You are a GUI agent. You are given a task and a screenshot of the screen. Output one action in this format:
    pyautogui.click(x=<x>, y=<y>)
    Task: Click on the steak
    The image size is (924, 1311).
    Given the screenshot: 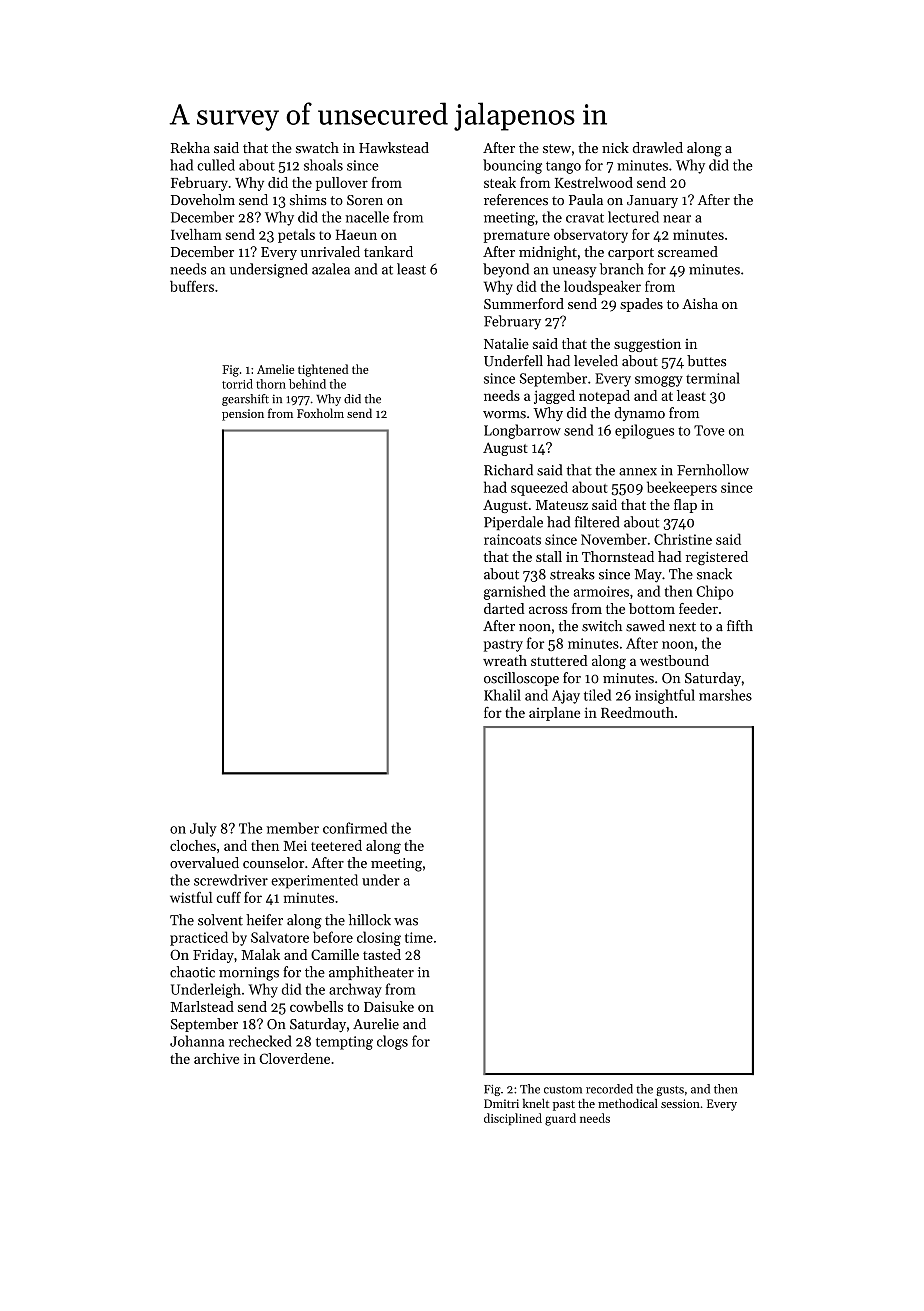 What is the action you would take?
    pyautogui.click(x=500, y=182)
